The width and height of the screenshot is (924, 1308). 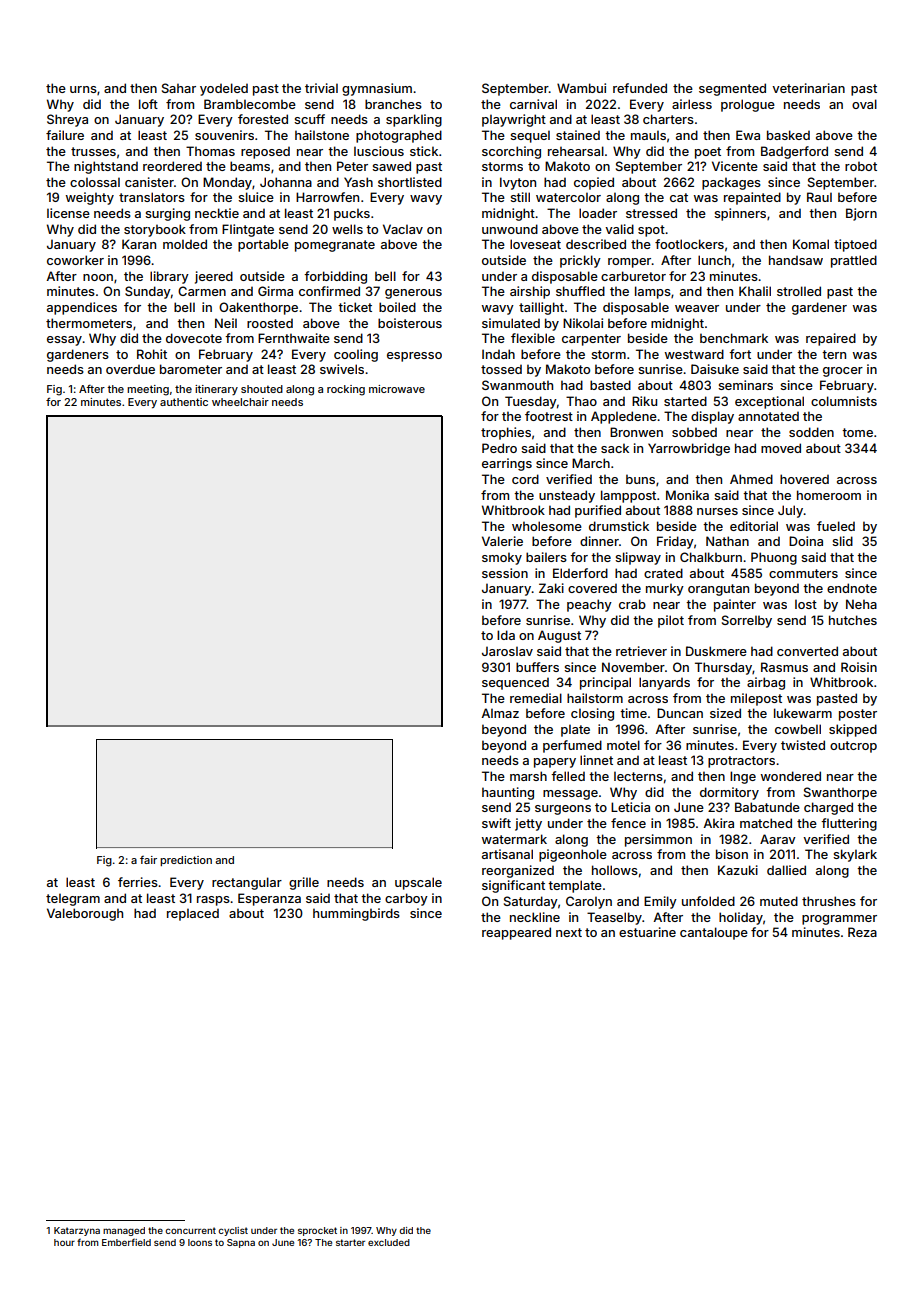 What do you see at coordinates (506, 433) in the screenshot?
I see `trophies` at bounding box center [506, 433].
